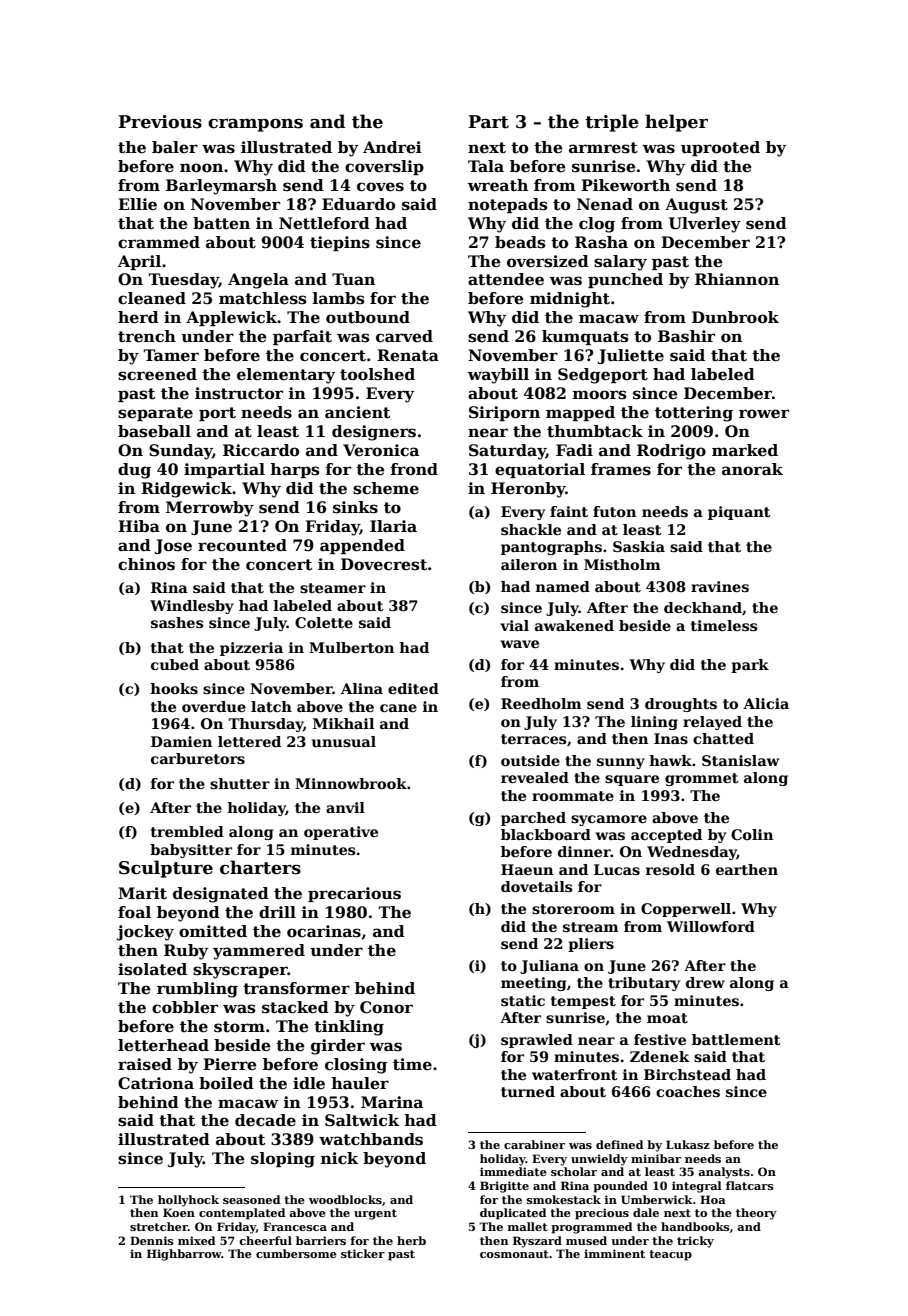 Image resolution: width=908 pixels, height=1316 pixels. I want to click on April, so click(139, 262).
